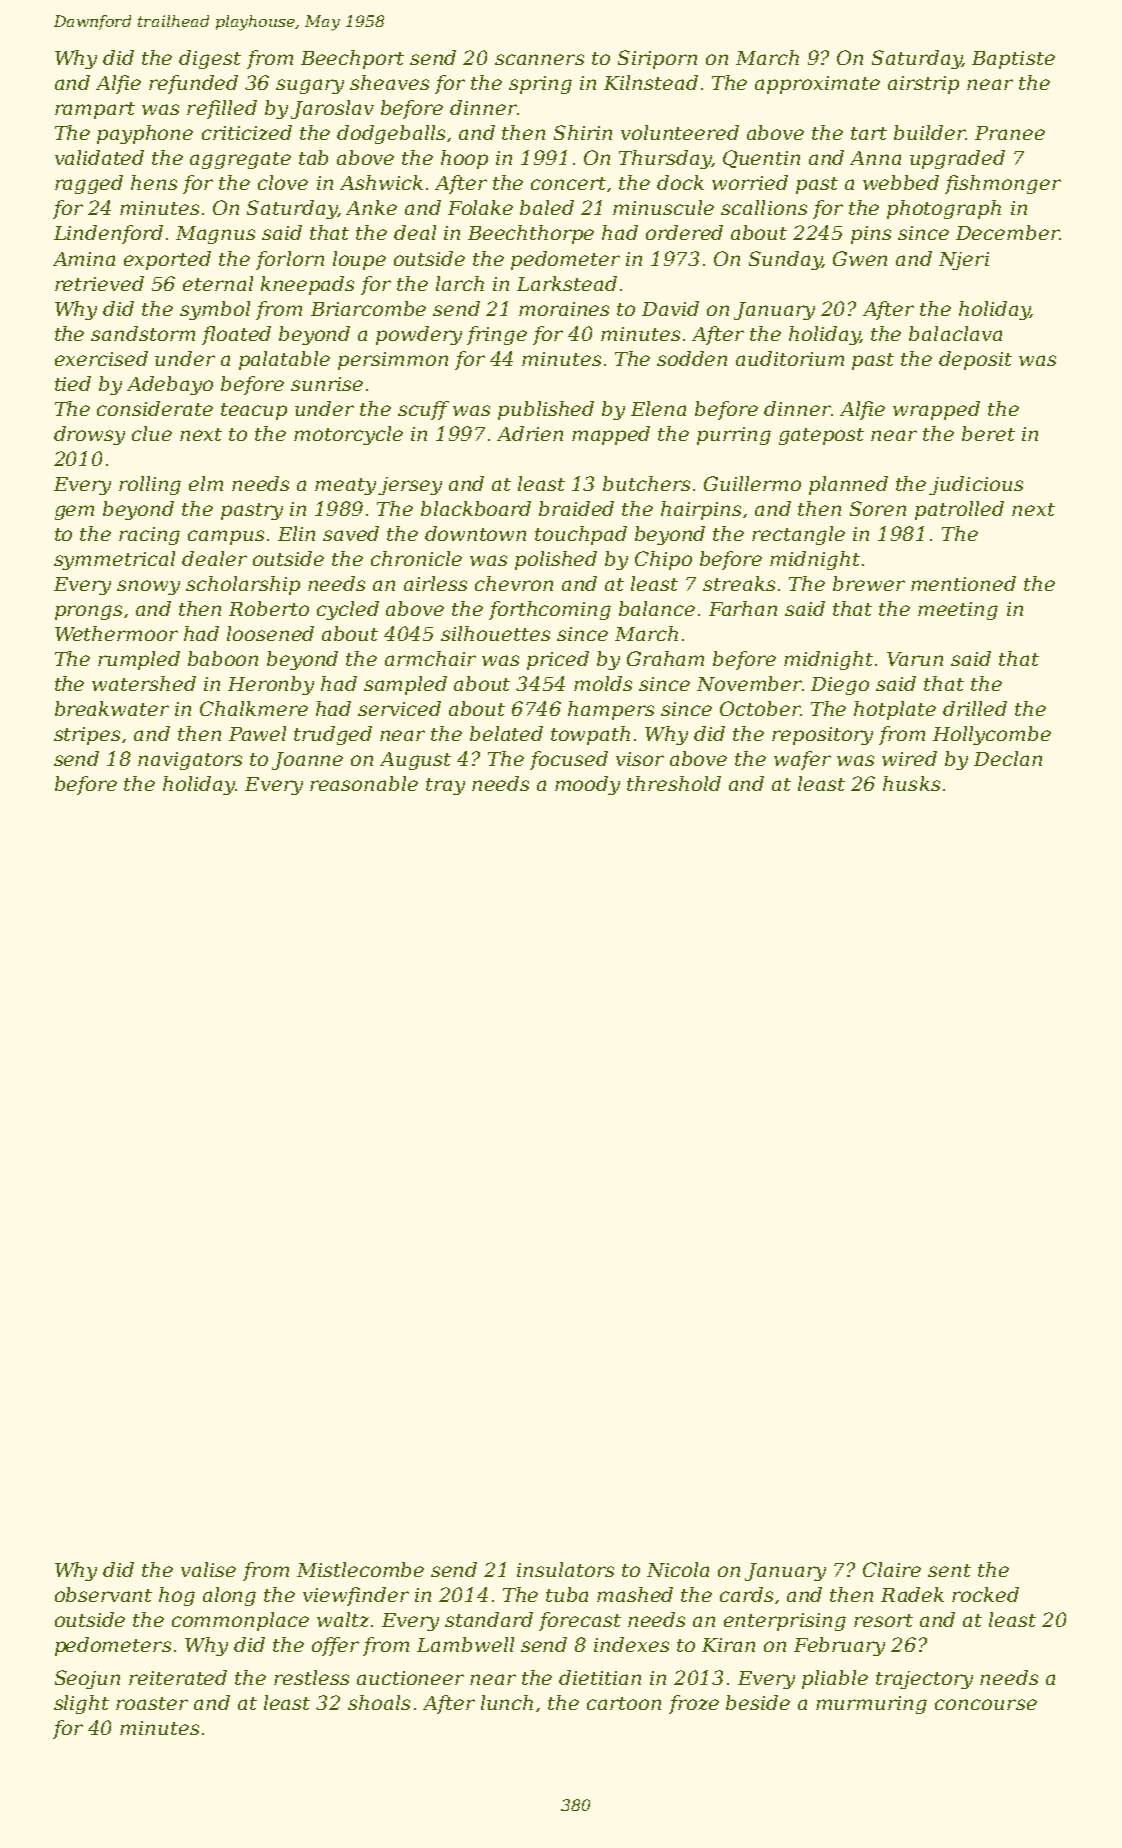  I want to click on sent, so click(949, 1570).
